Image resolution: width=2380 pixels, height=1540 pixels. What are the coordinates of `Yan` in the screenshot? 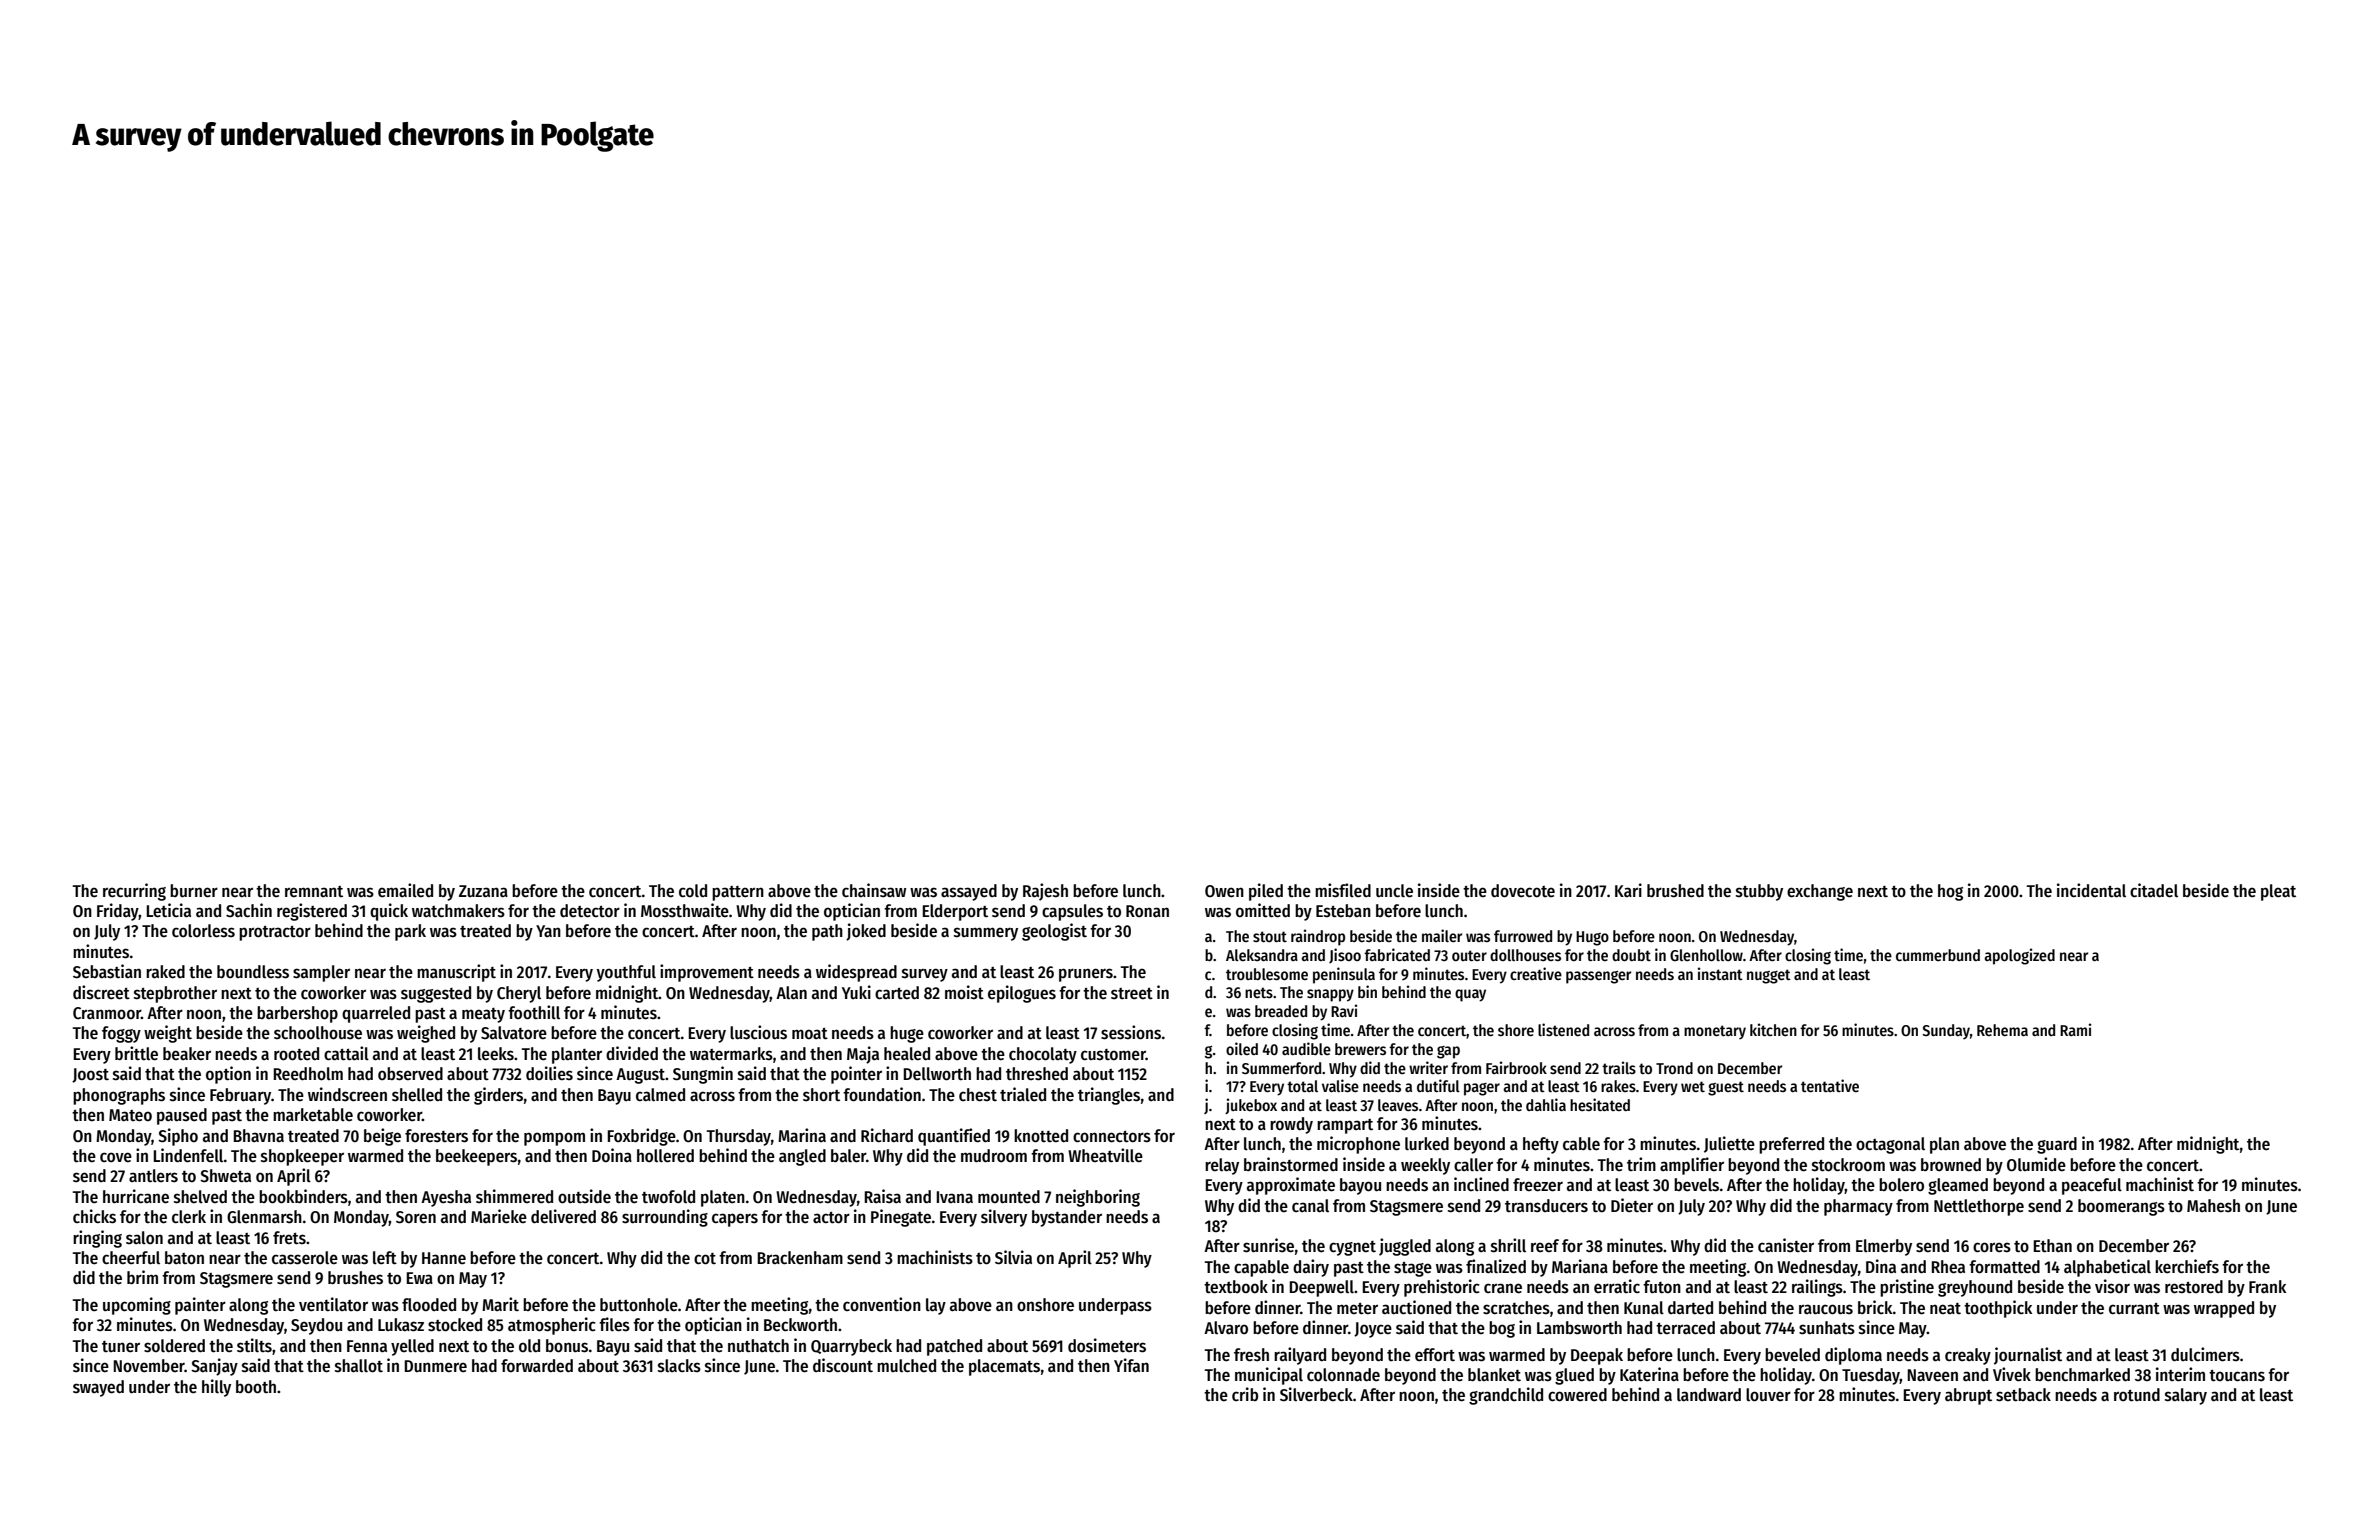 It's located at (548, 931).
